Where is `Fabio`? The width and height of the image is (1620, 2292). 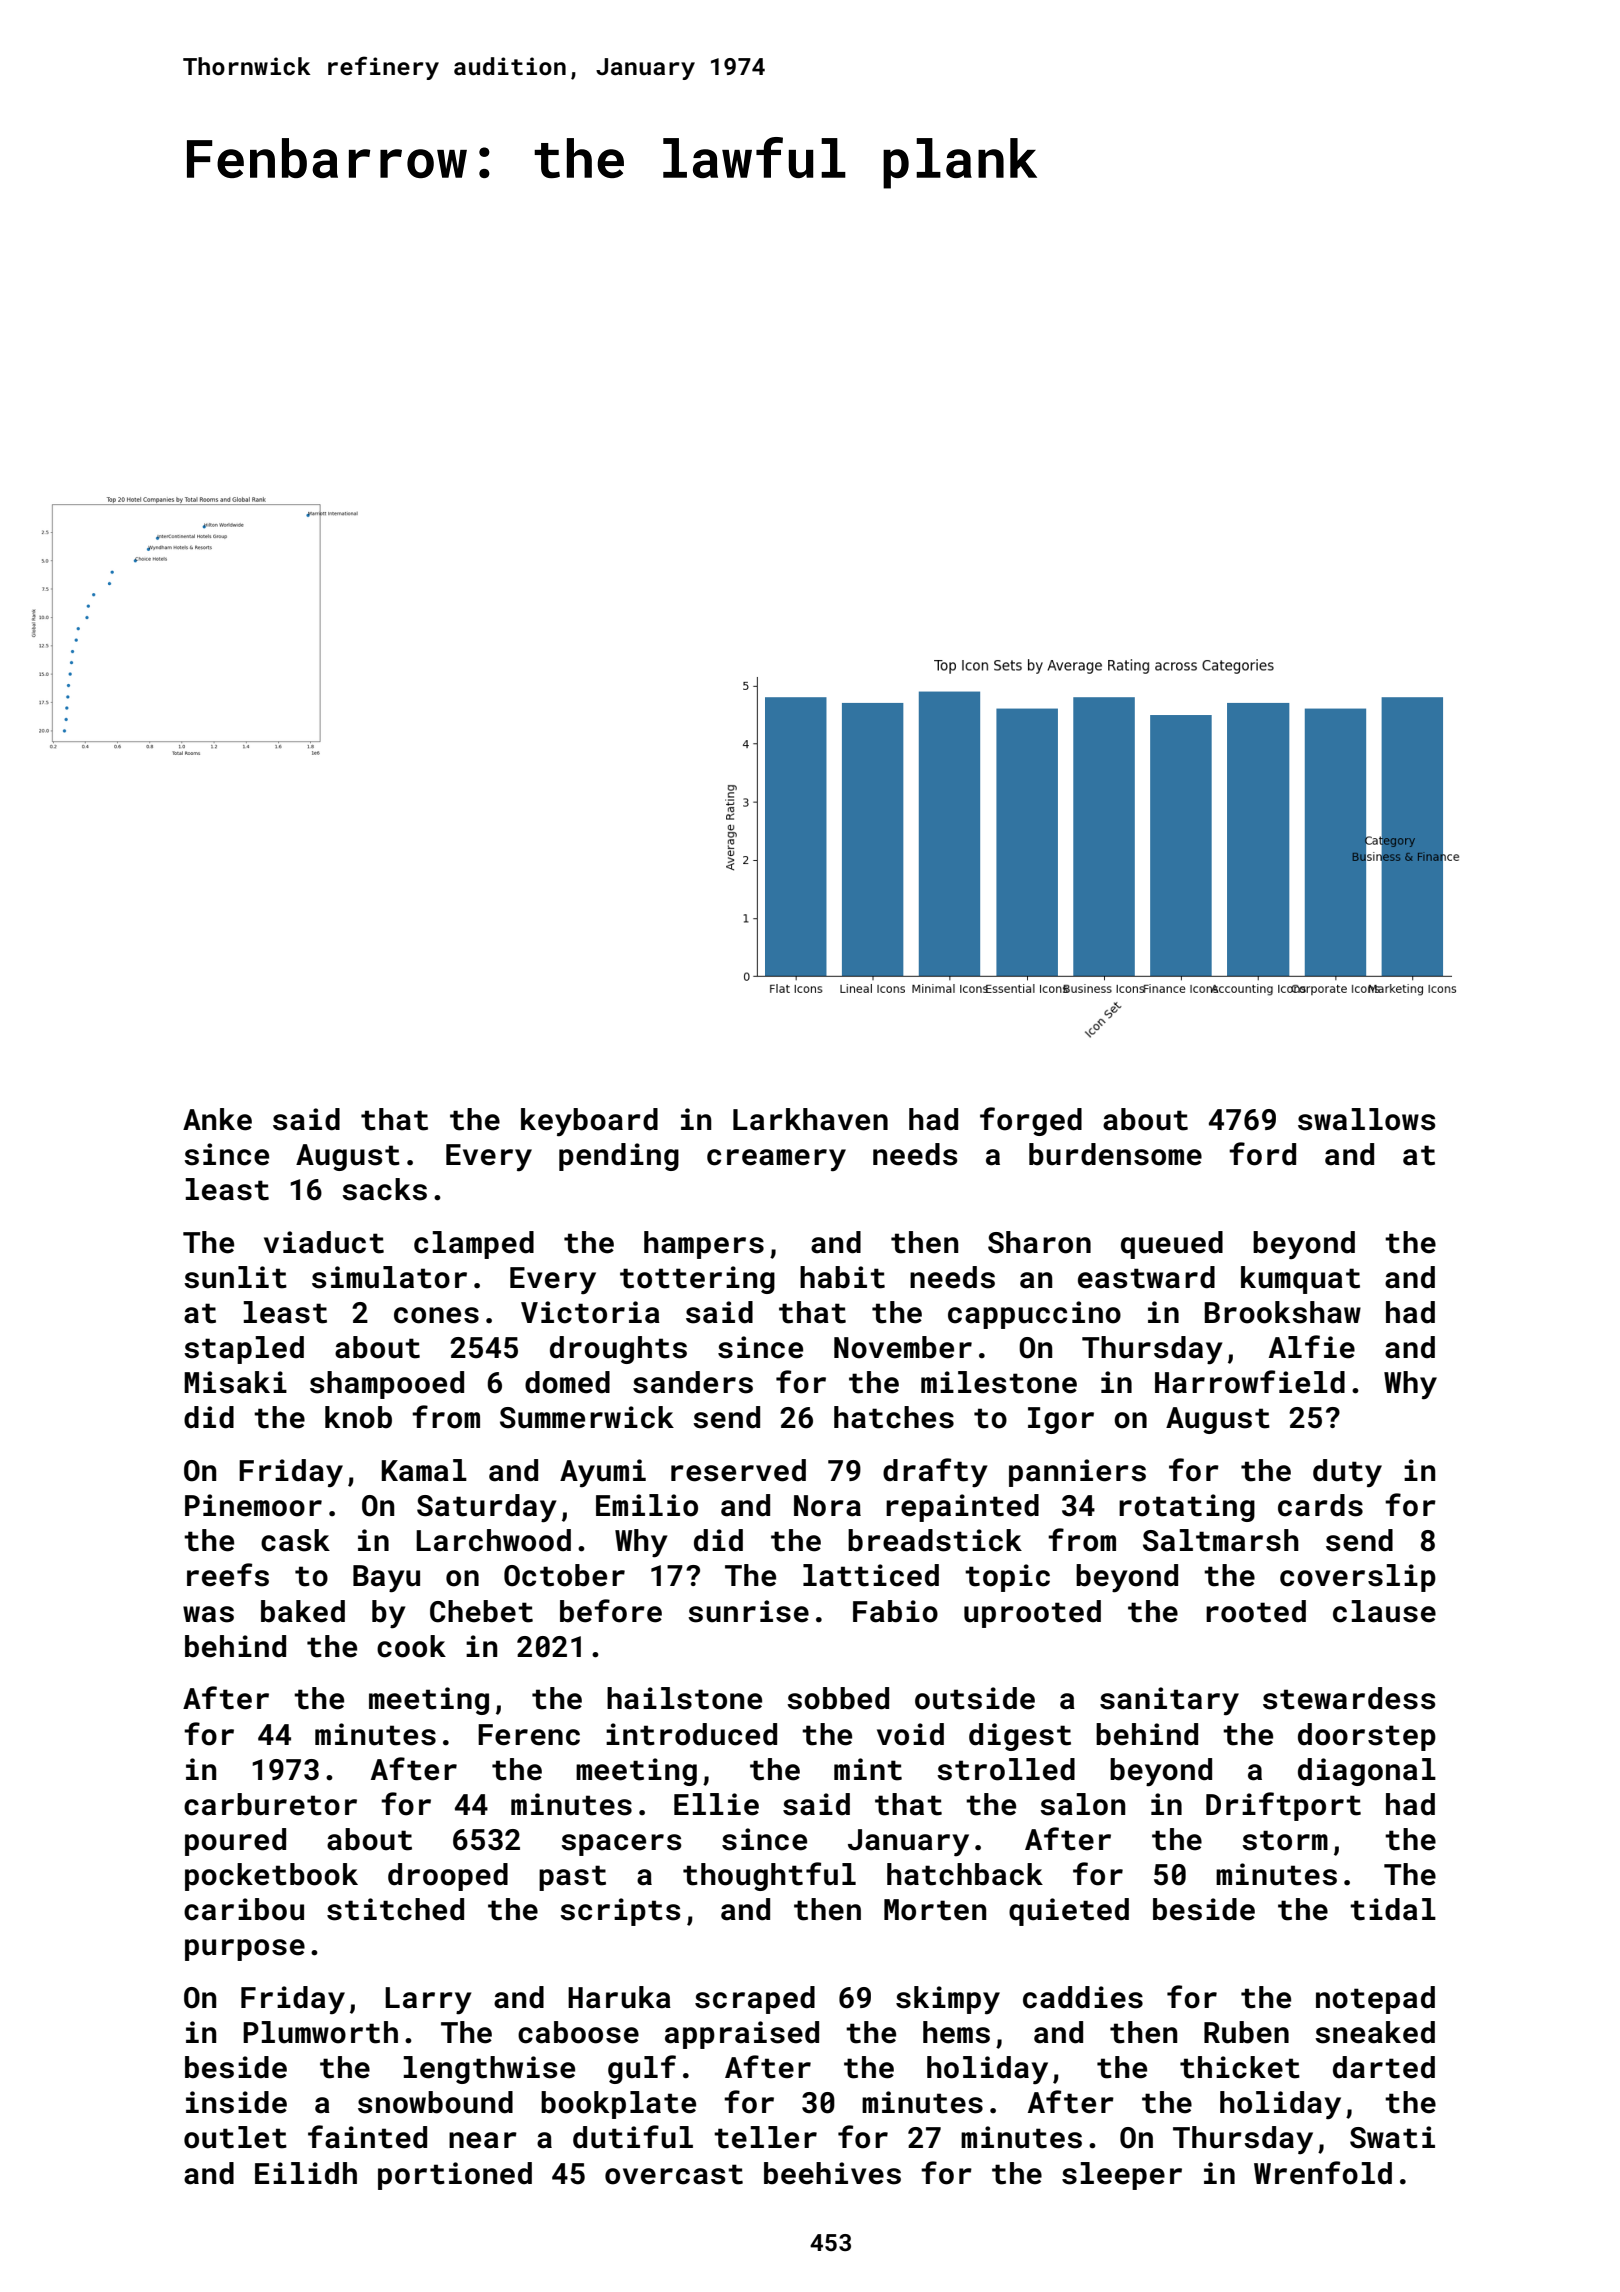 Fabio is located at coordinates (895, 1611).
